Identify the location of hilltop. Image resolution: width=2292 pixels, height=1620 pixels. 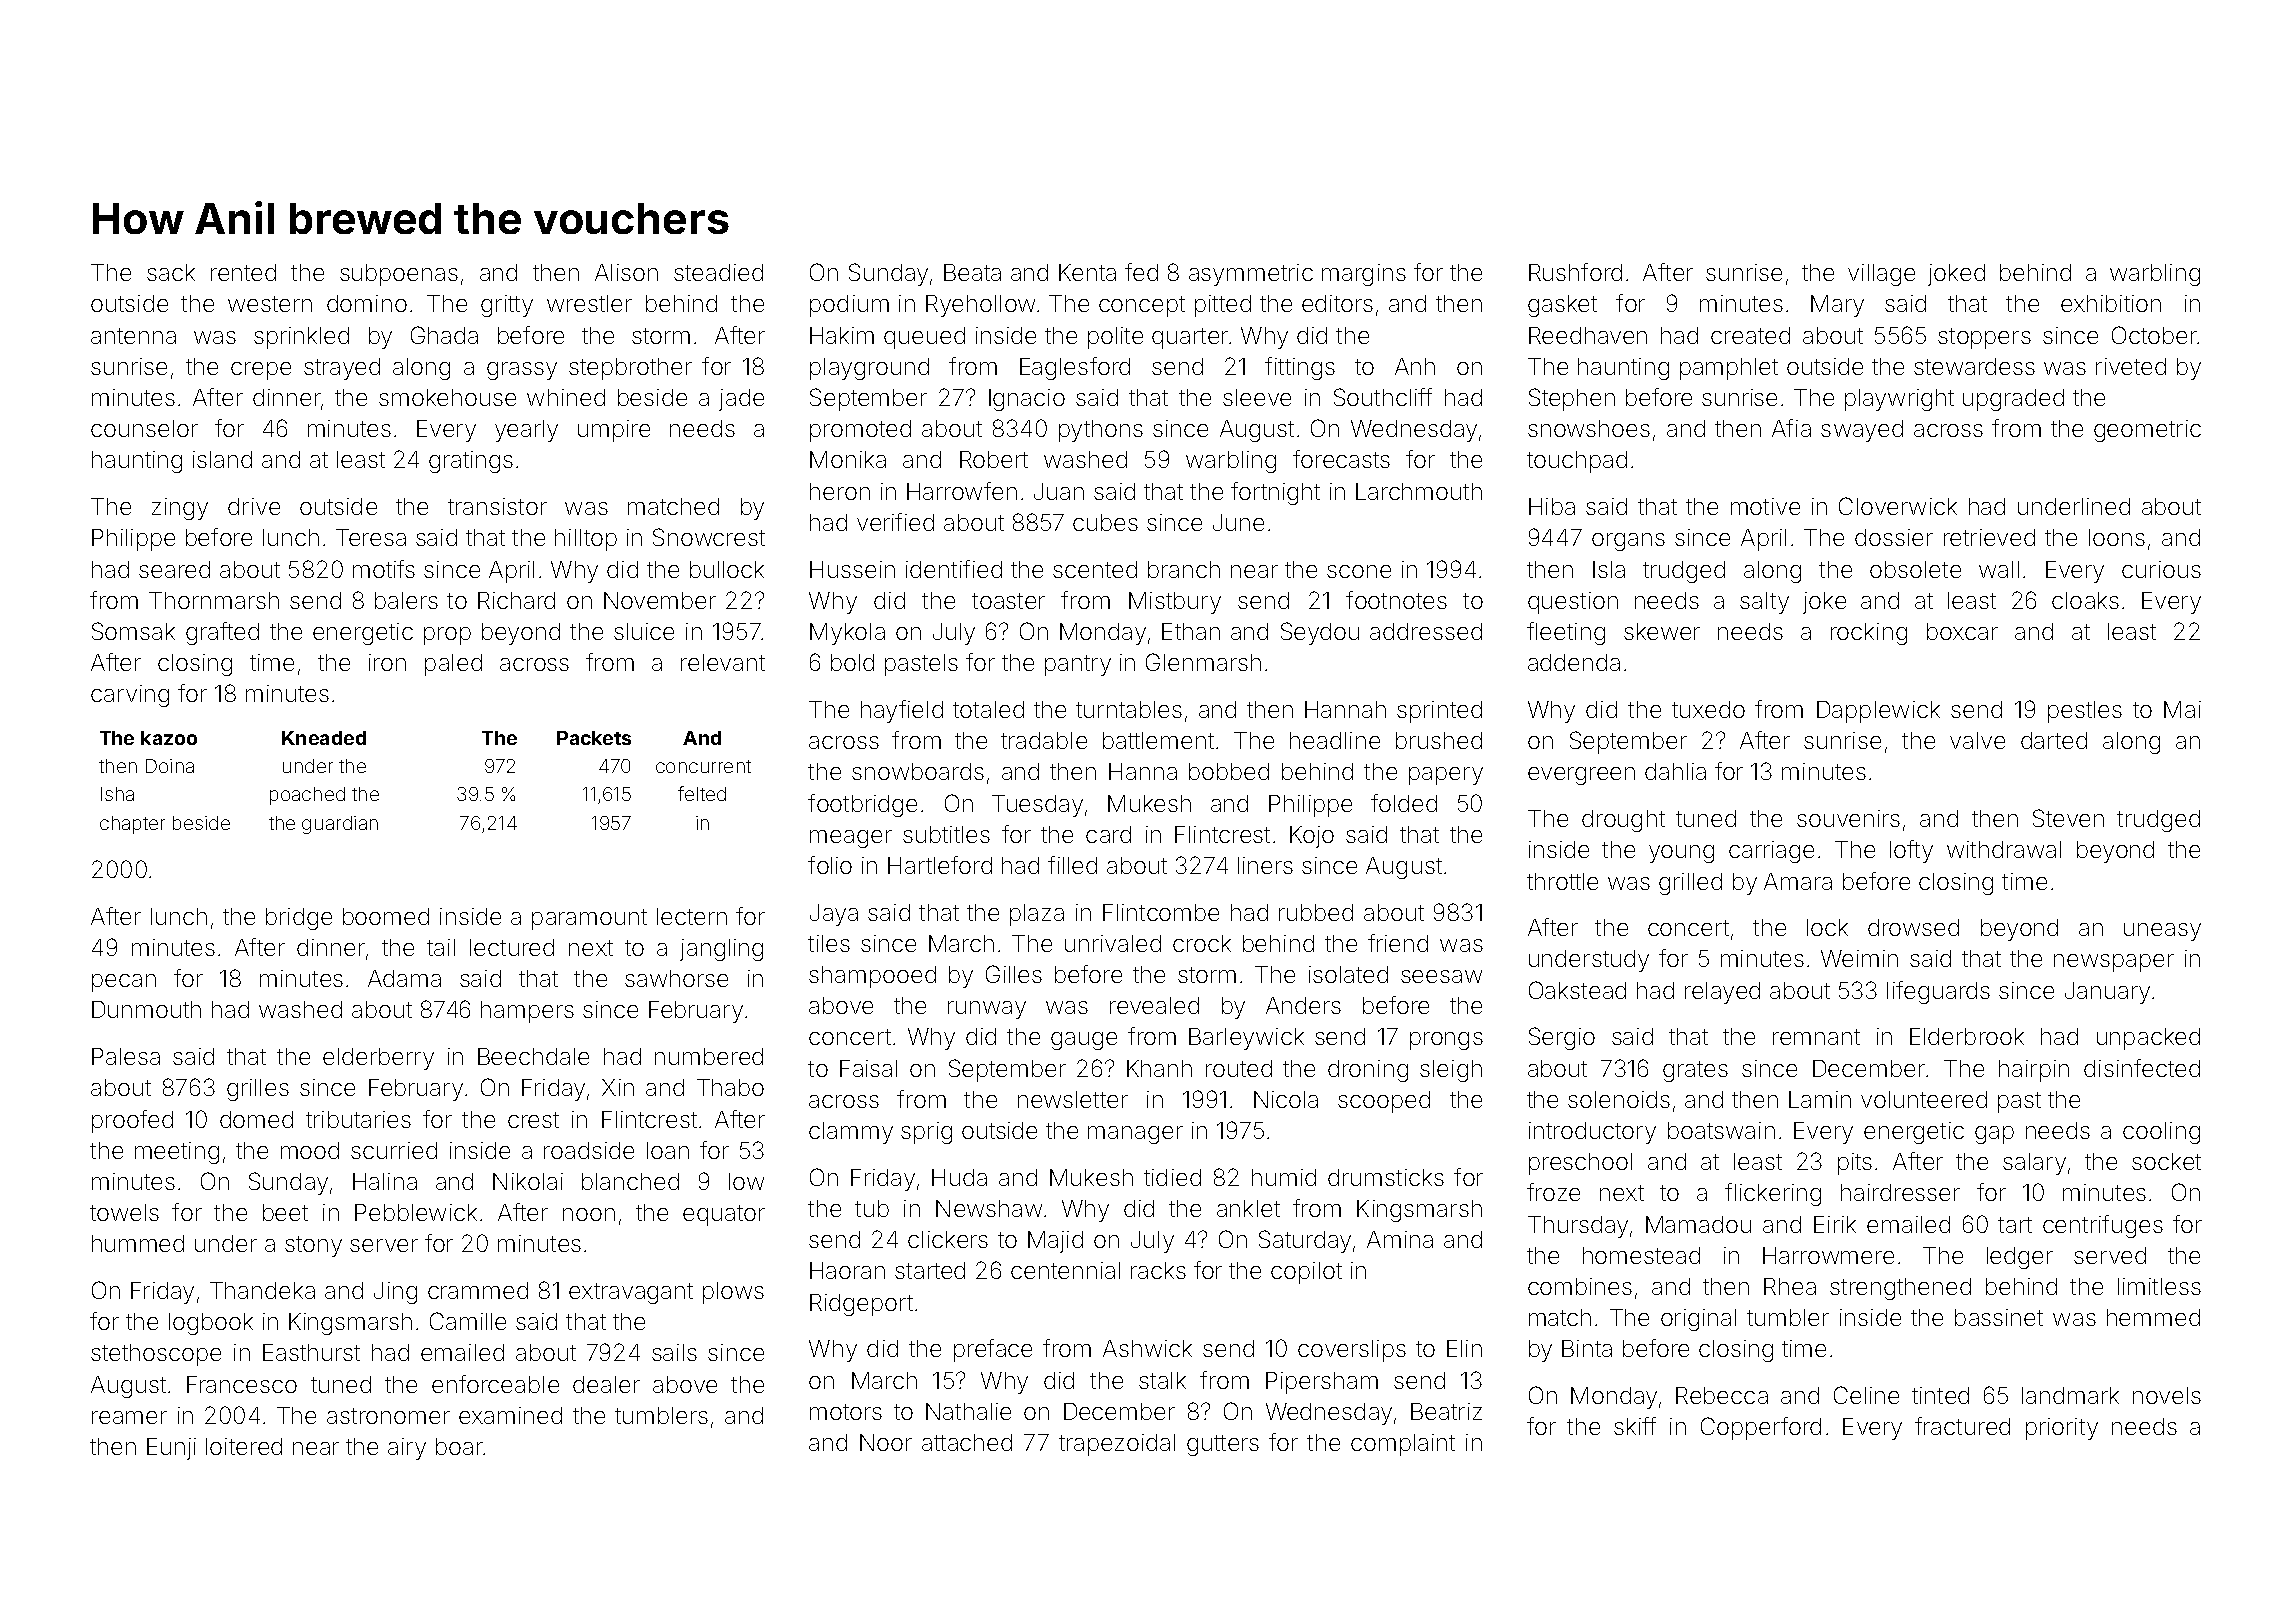
(586, 540).
